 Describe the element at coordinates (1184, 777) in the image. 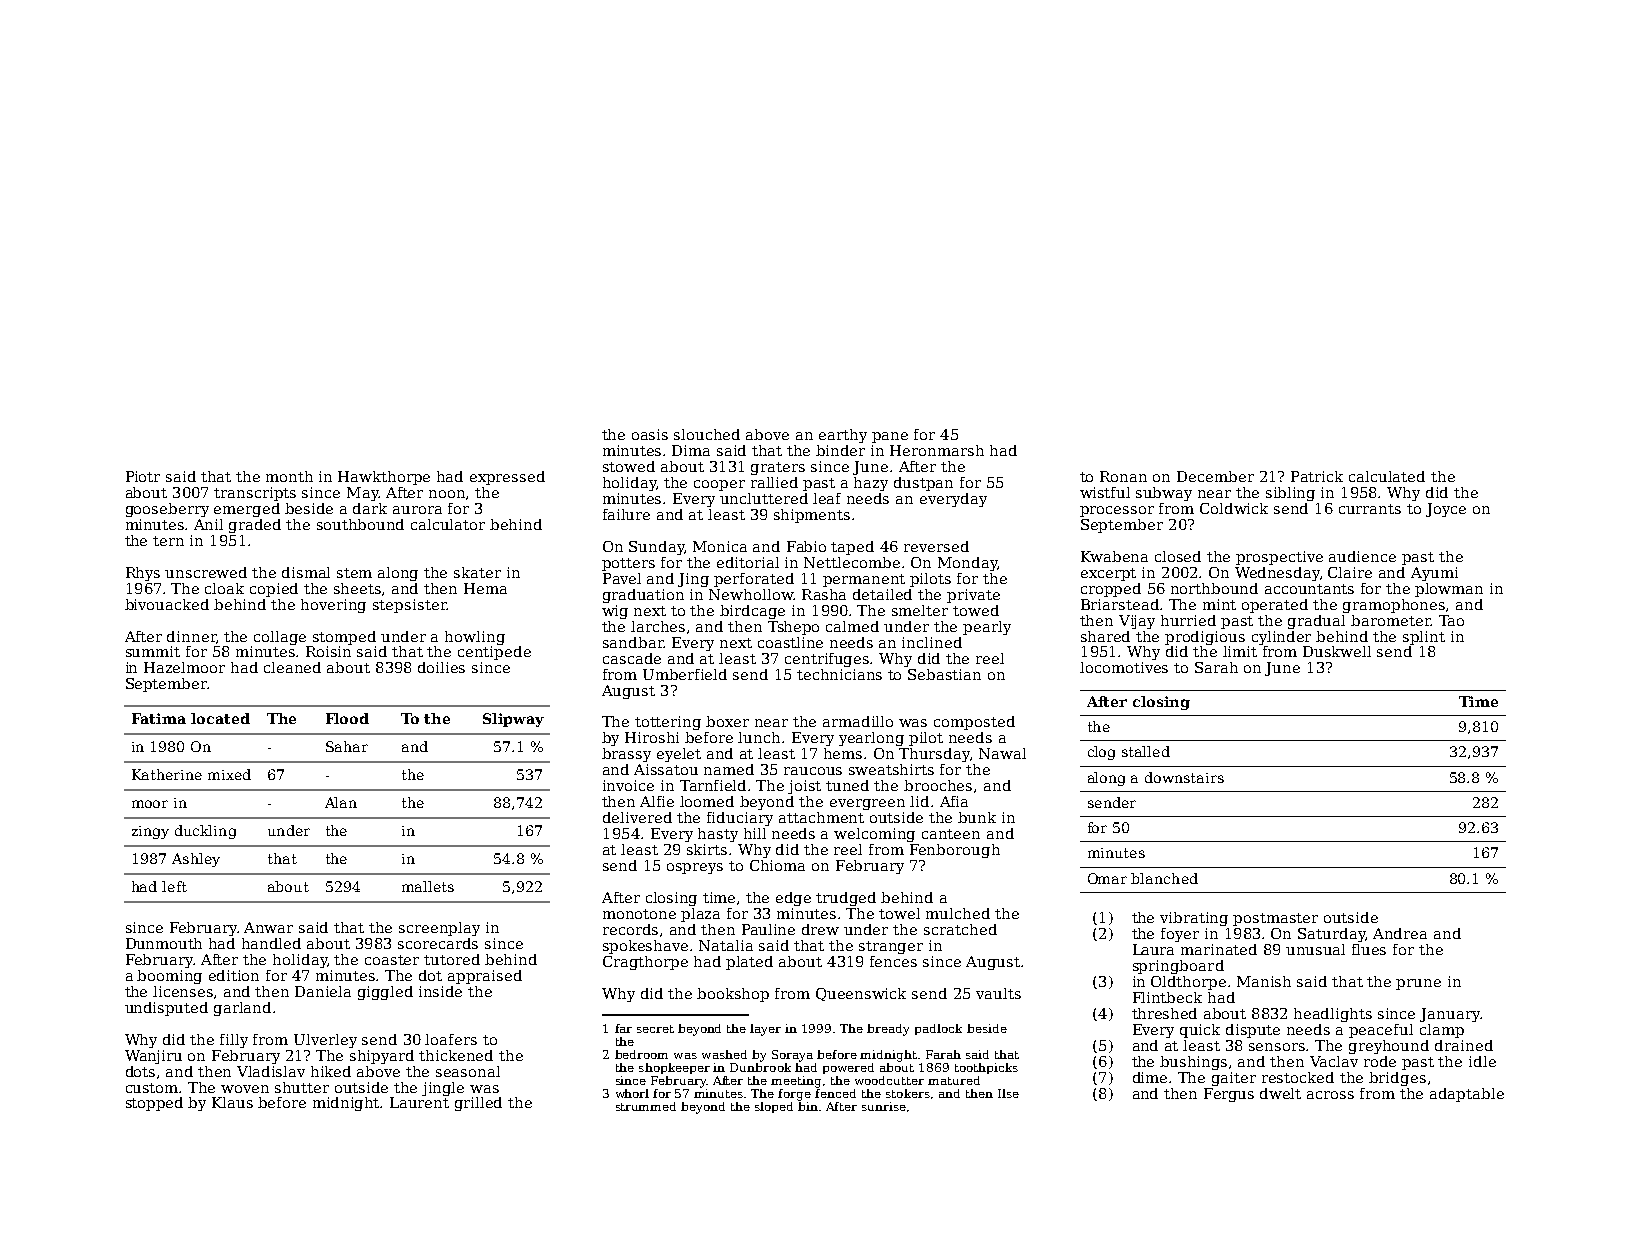

I see `downstairs` at that location.
